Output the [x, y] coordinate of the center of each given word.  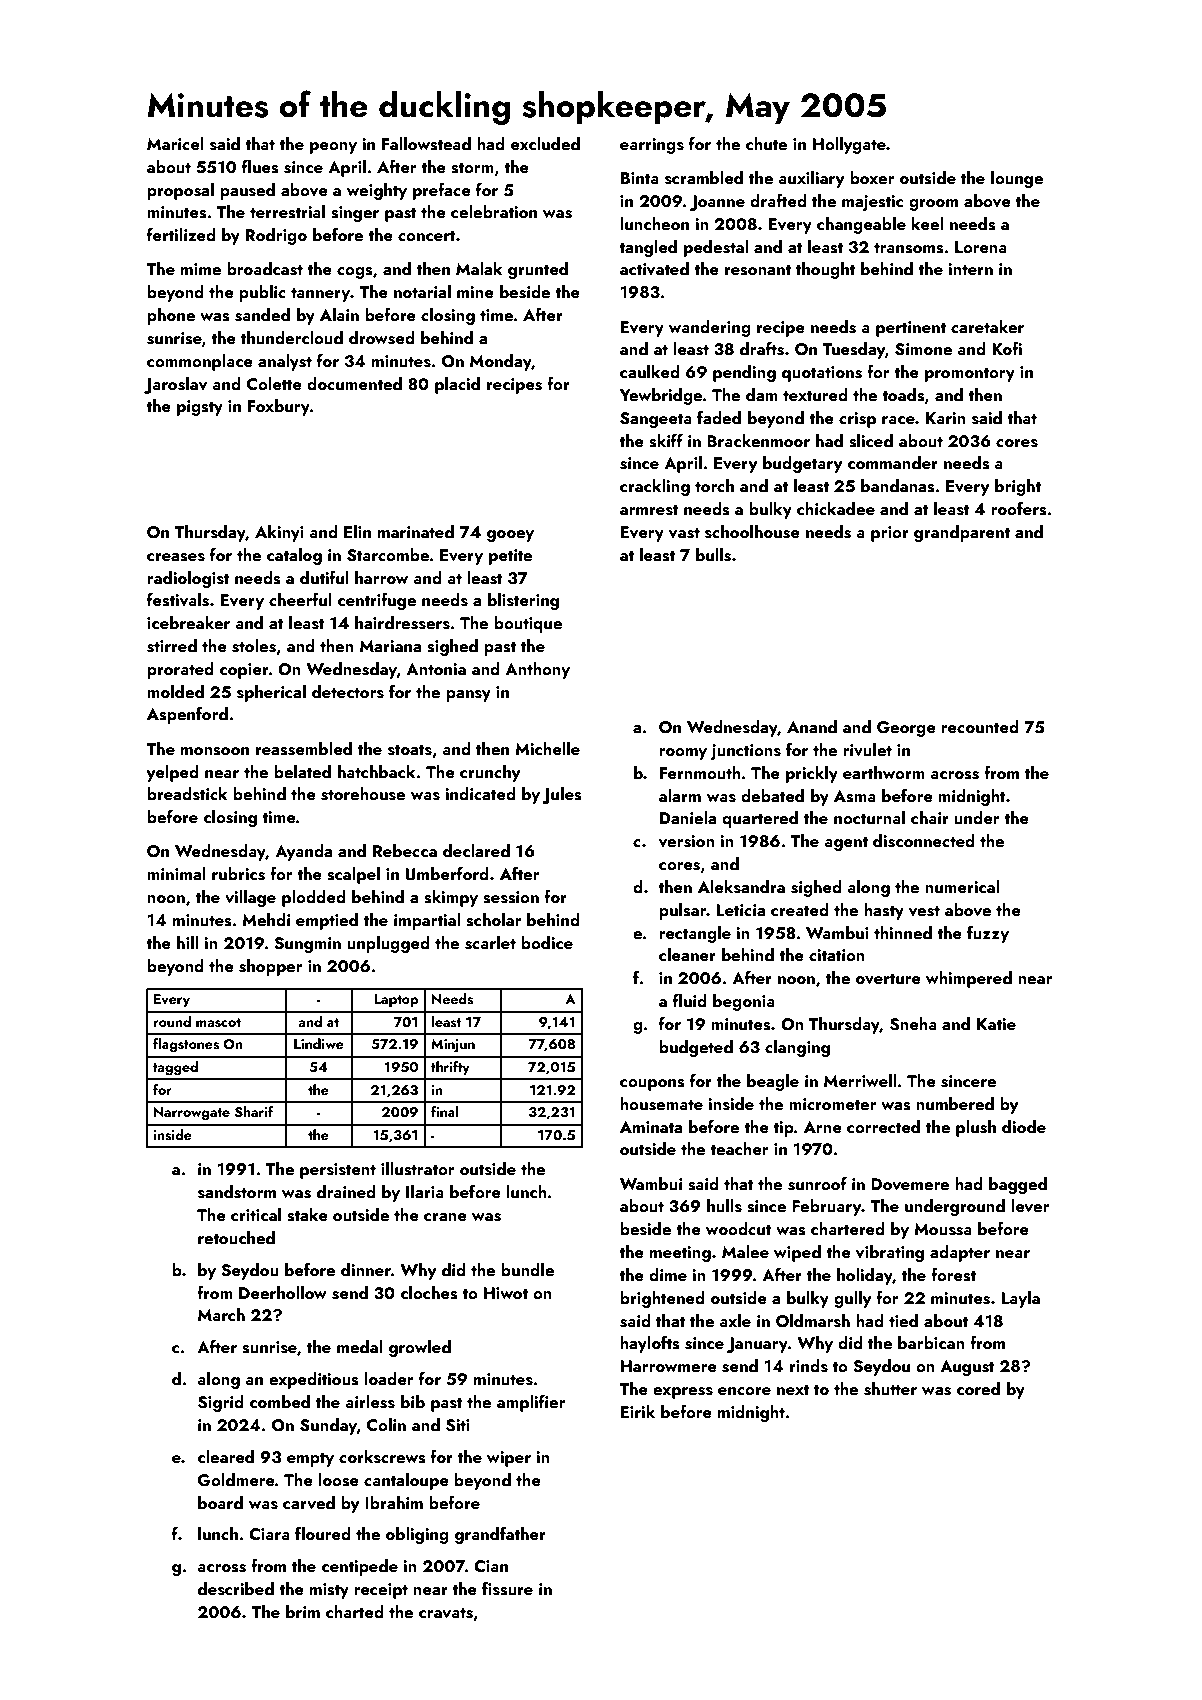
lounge [1017, 179]
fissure [507, 1589]
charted [355, 1611]
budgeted [696, 1048]
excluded [545, 143]
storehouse [363, 794]
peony [333, 148]
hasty [884, 911]
